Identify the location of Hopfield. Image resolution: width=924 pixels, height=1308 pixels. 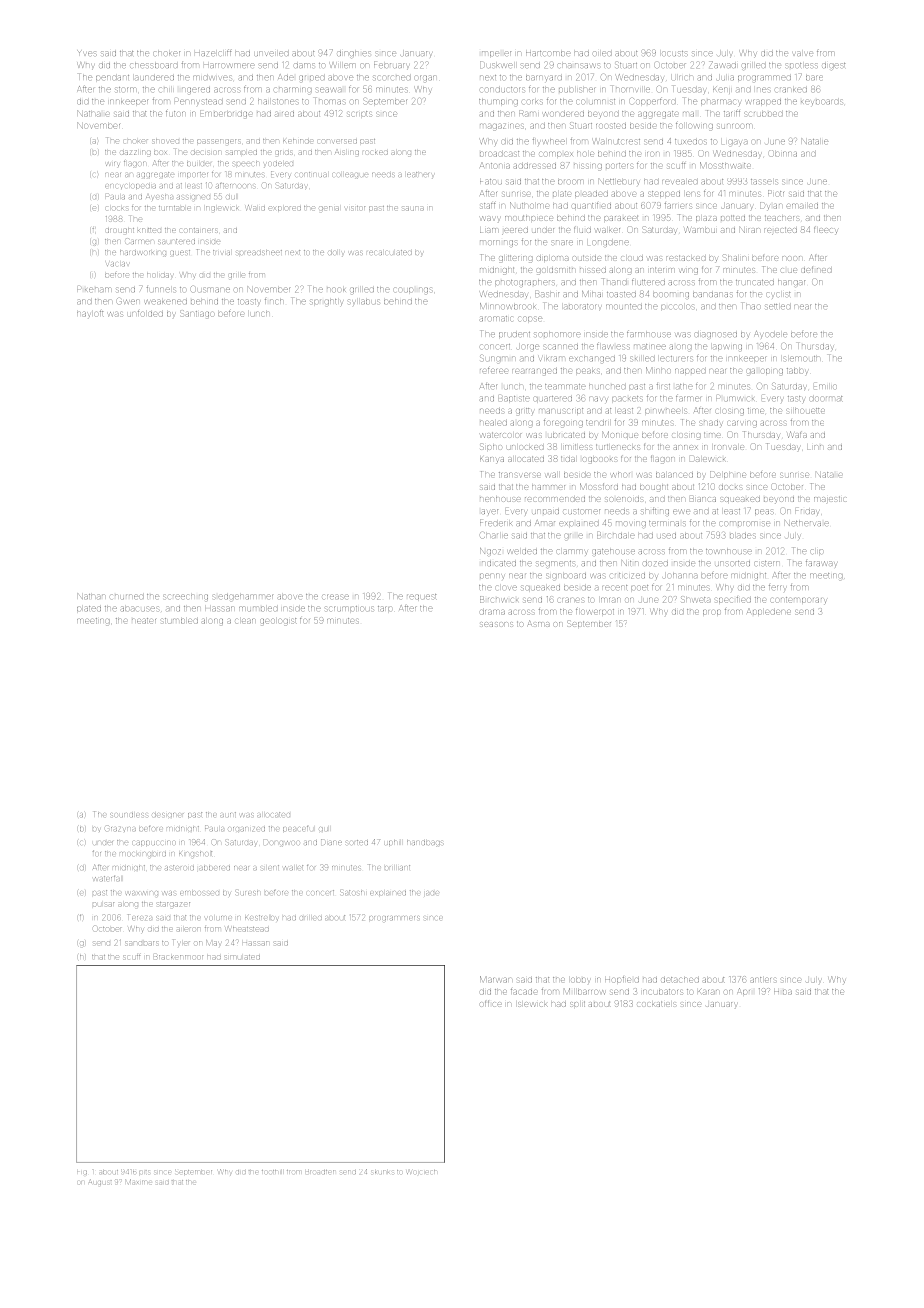
(622, 980).
